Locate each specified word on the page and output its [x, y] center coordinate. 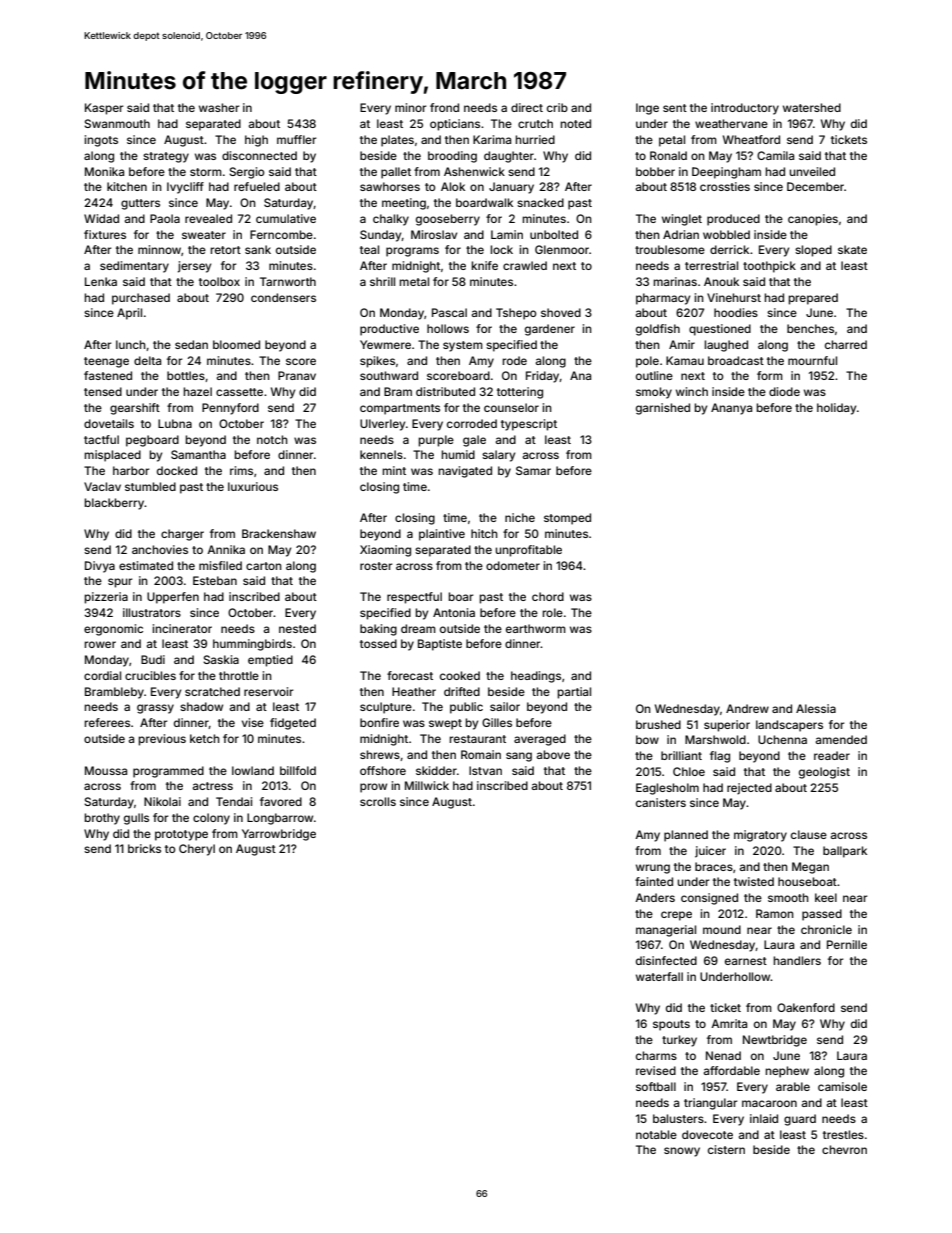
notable [656, 1134]
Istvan [485, 770]
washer [219, 107]
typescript [529, 425]
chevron [844, 1149]
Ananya [731, 409]
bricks [144, 848]
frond [444, 107]
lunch [131, 344]
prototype [181, 835]
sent [675, 108]
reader [832, 755]
